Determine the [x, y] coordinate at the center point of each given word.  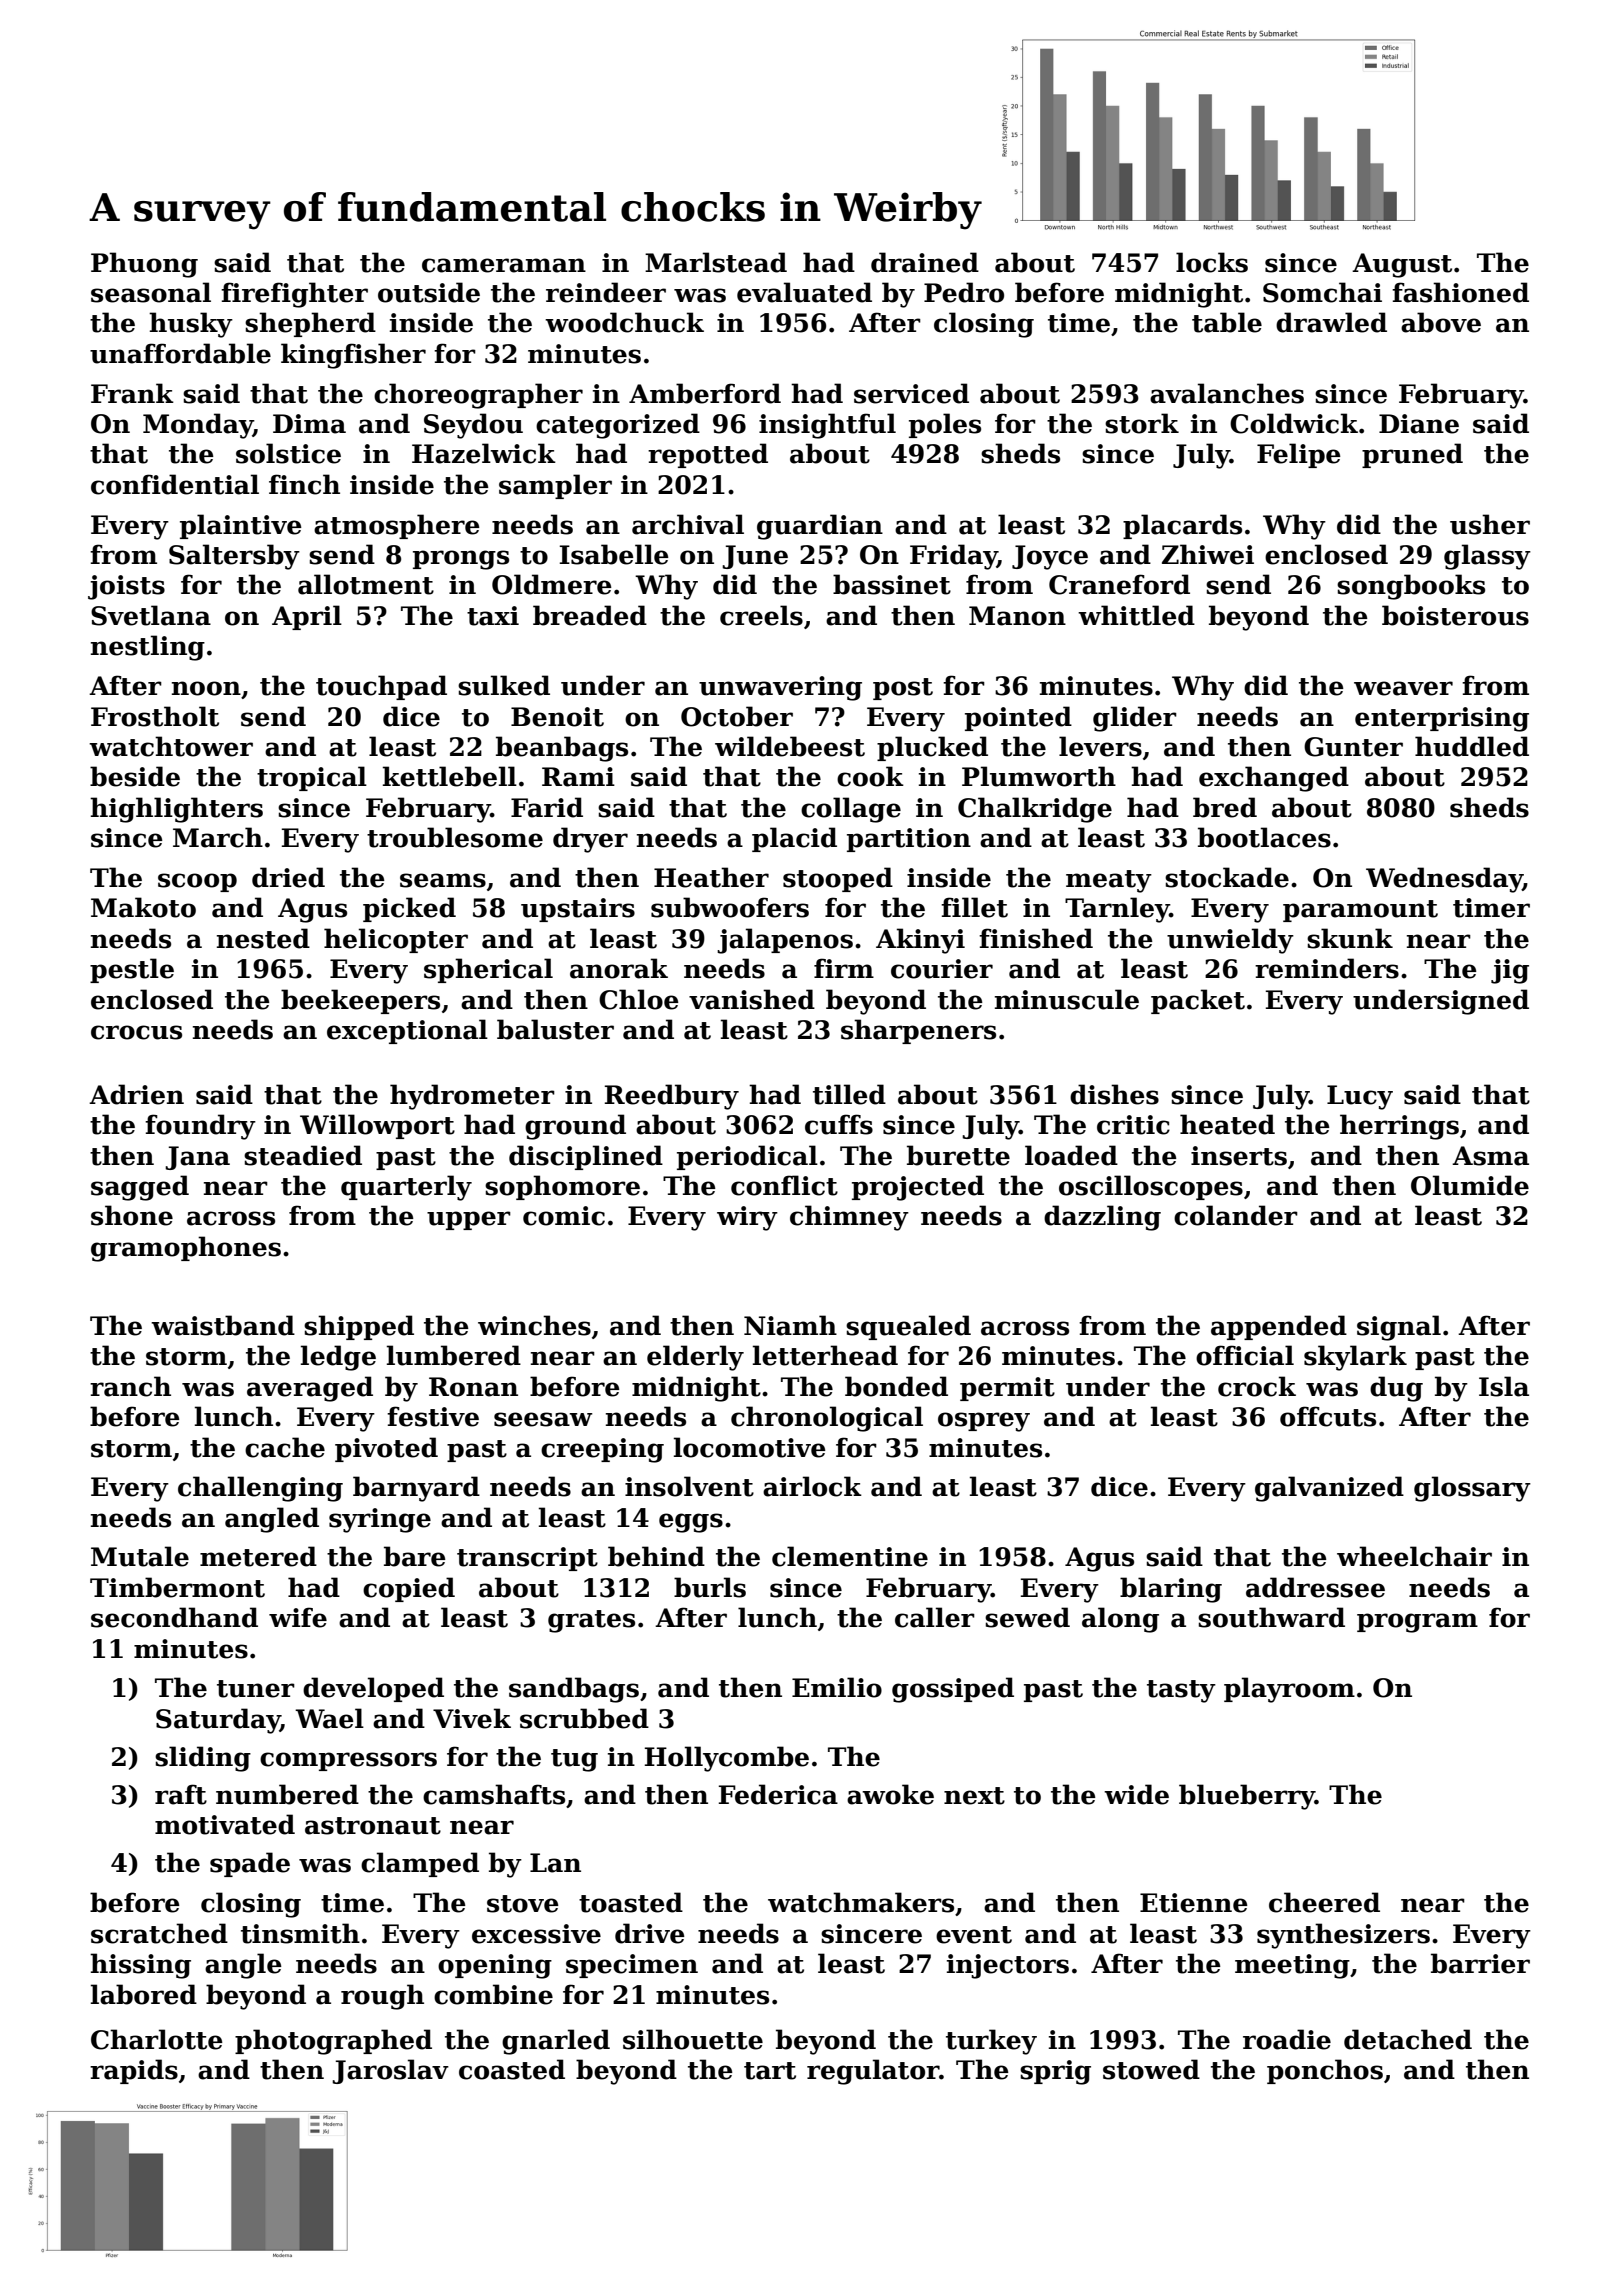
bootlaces [1264, 837]
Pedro [964, 292]
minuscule [1067, 999]
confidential [175, 484]
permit [1007, 1389]
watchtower [171, 746]
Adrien [136, 1094]
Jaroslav [390, 2071]
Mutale [140, 1556]
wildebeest [790, 746]
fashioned [1460, 292]
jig [1510, 971]
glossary [1472, 1489]
